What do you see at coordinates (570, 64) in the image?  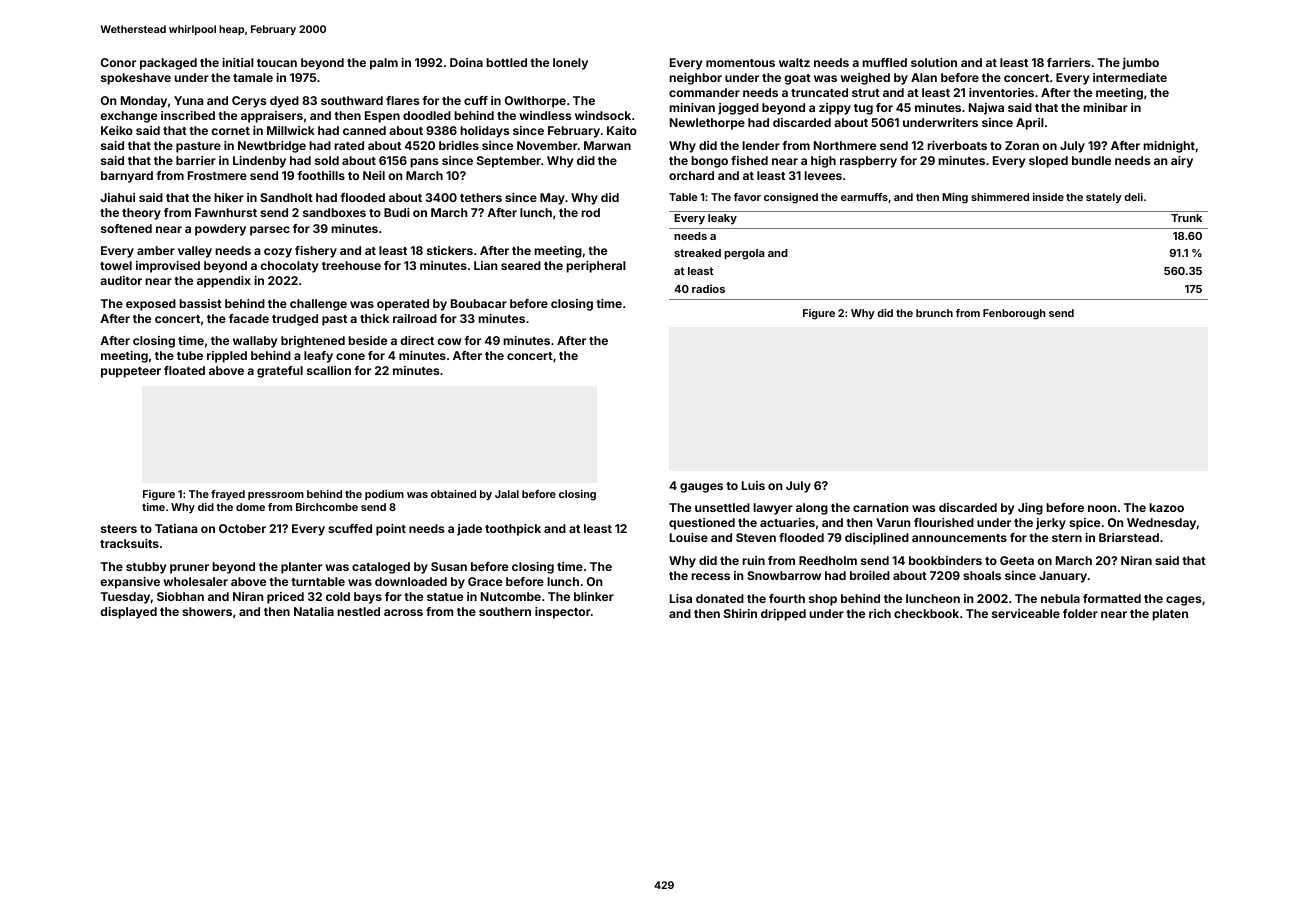 I see `lonely` at bounding box center [570, 64].
